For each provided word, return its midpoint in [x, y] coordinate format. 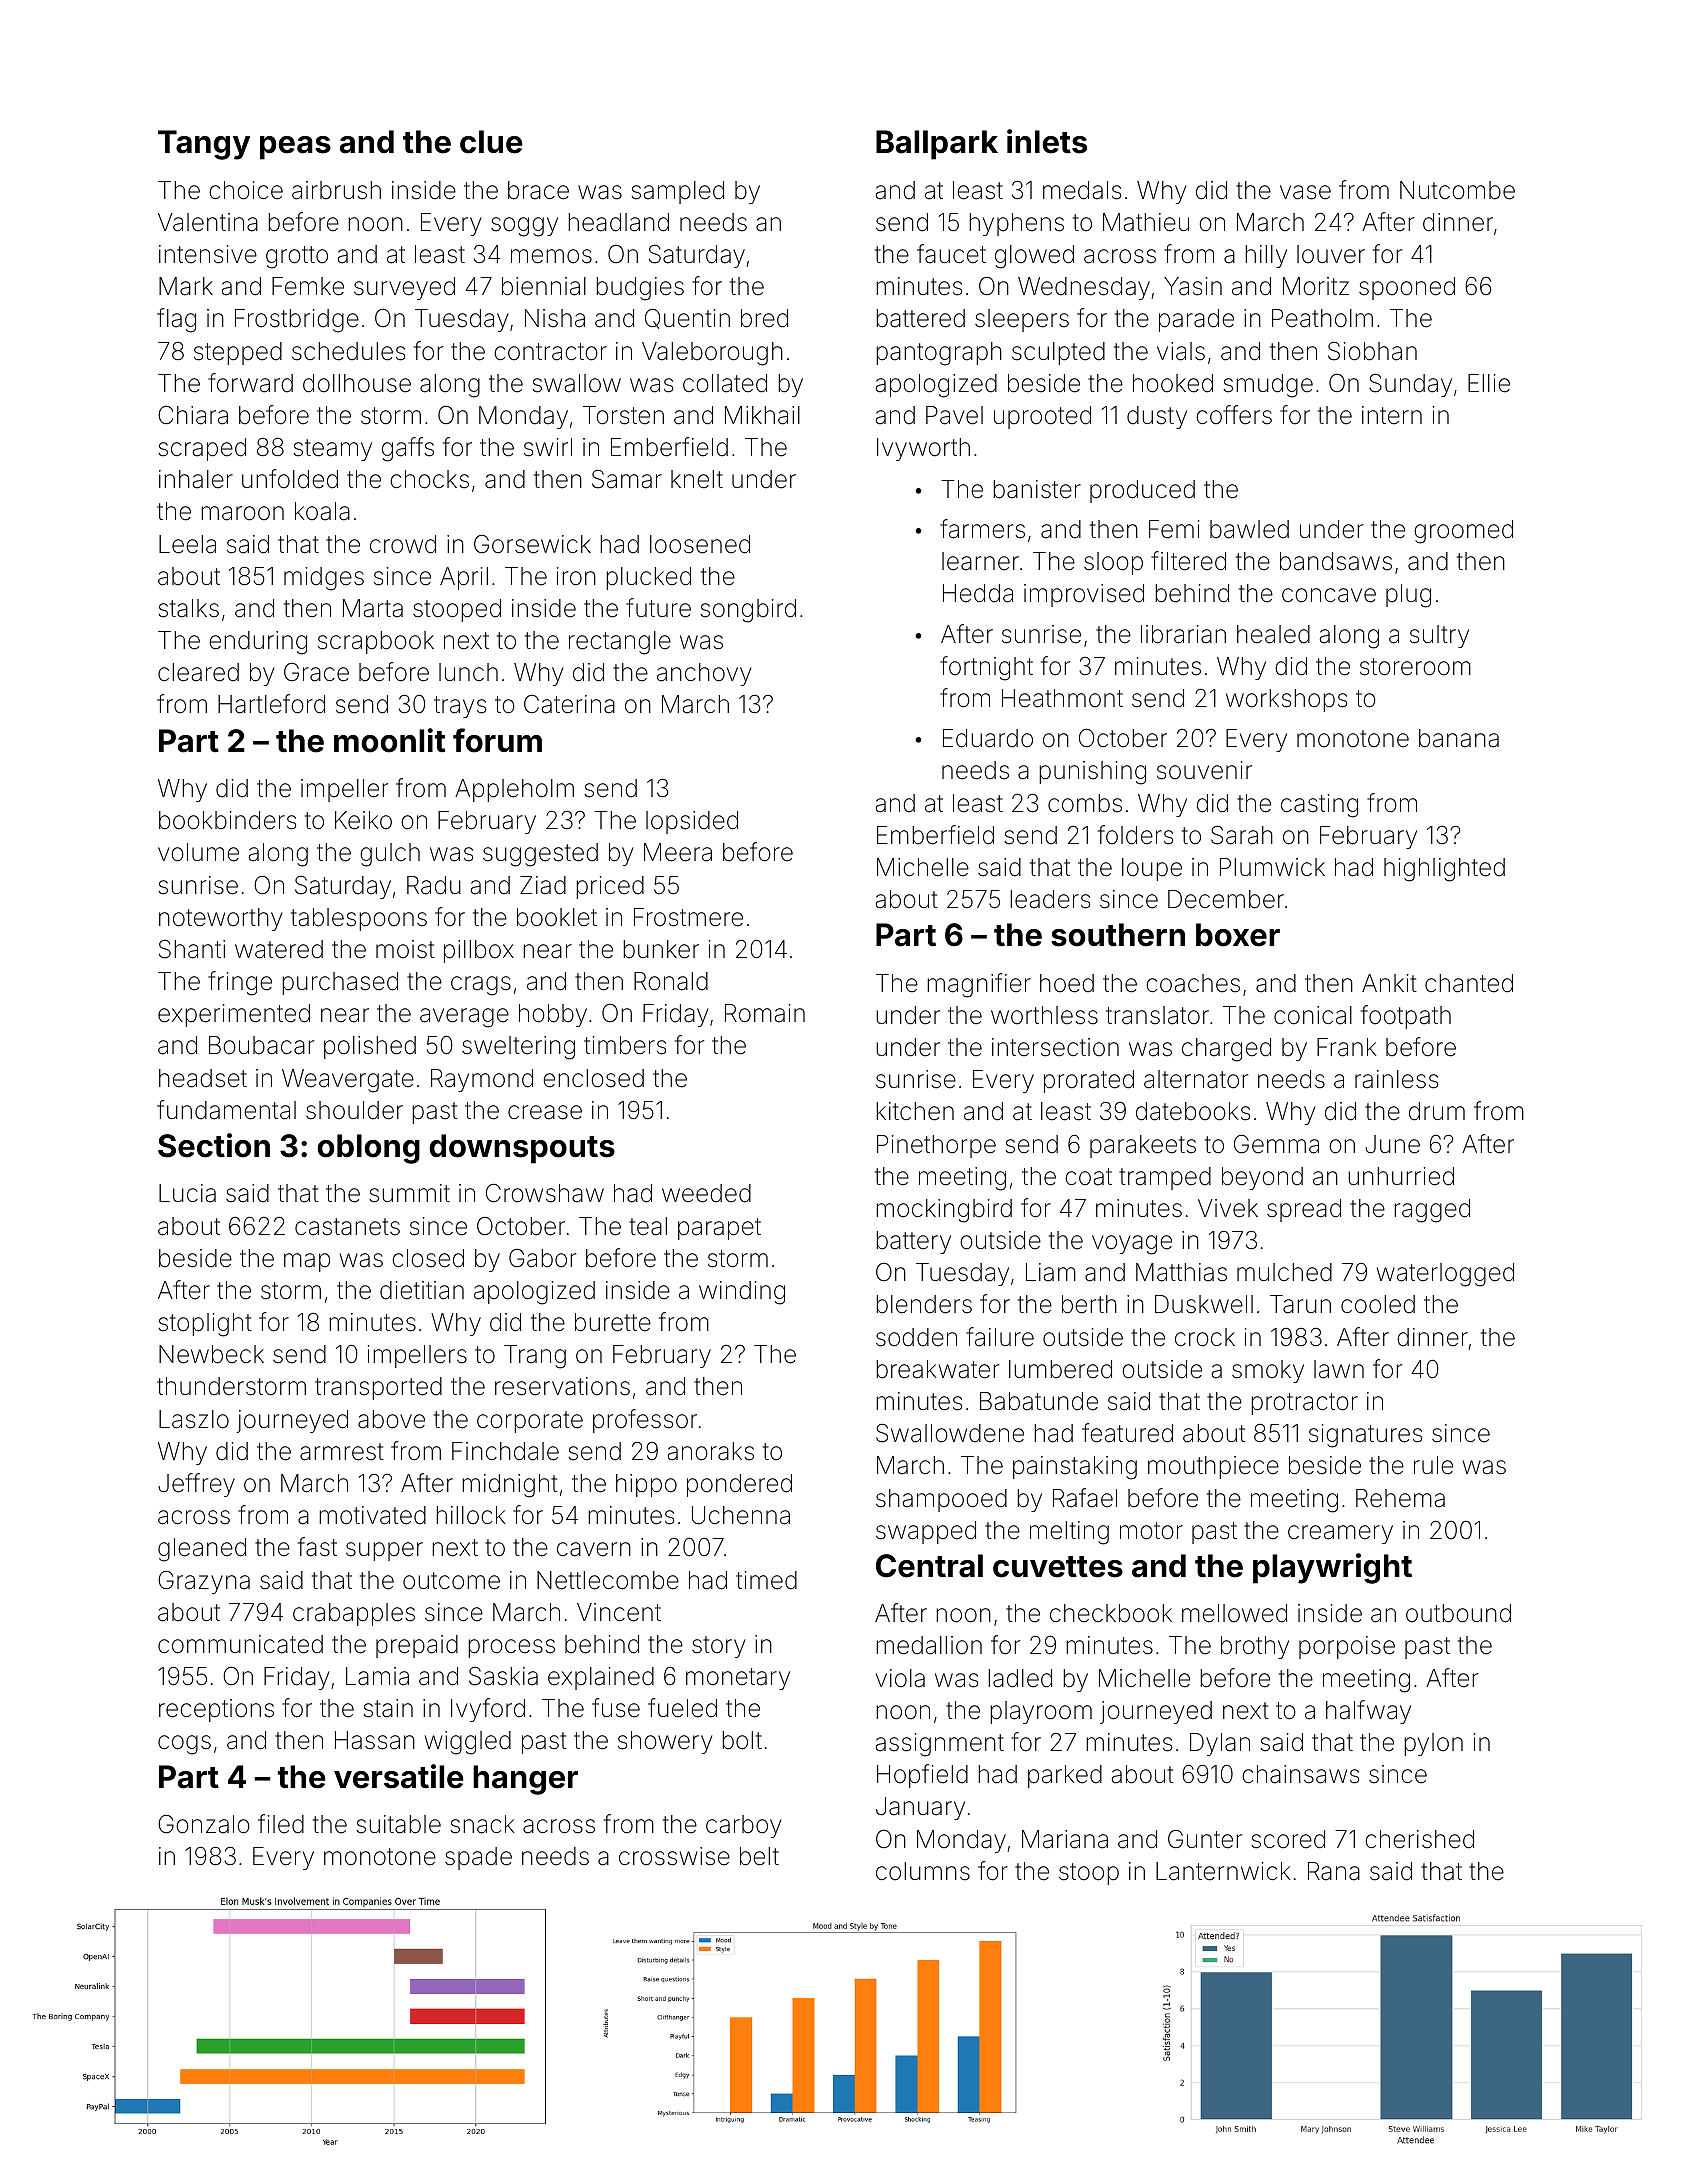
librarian [1183, 634]
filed [281, 1824]
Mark [186, 286]
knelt [697, 479]
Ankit [1389, 983]
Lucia [187, 1193]
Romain [765, 1013]
